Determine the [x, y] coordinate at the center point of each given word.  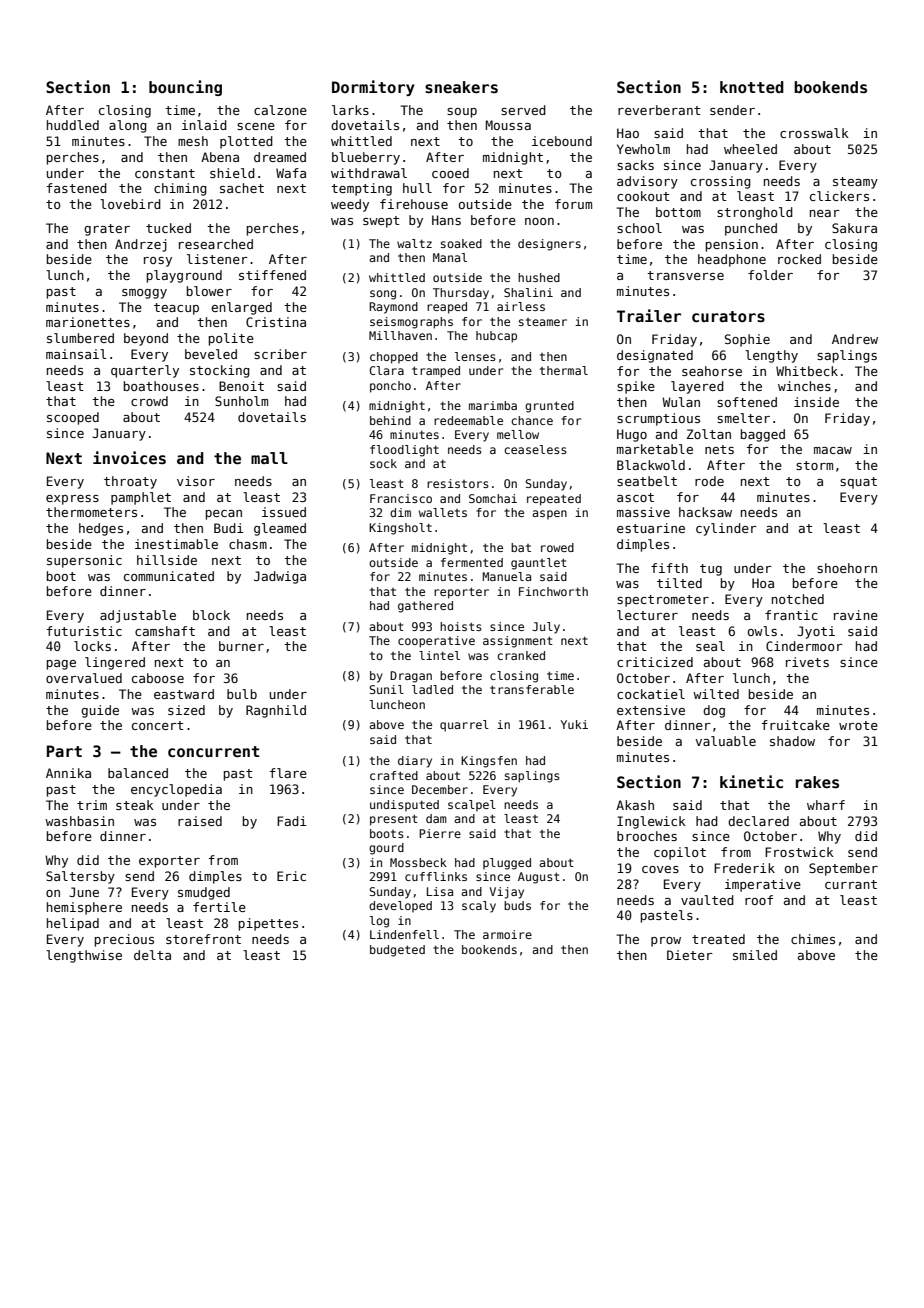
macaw [833, 450]
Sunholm [241, 401]
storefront [203, 939]
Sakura [854, 228]
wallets [443, 512]
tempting [361, 189]
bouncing [185, 88]
